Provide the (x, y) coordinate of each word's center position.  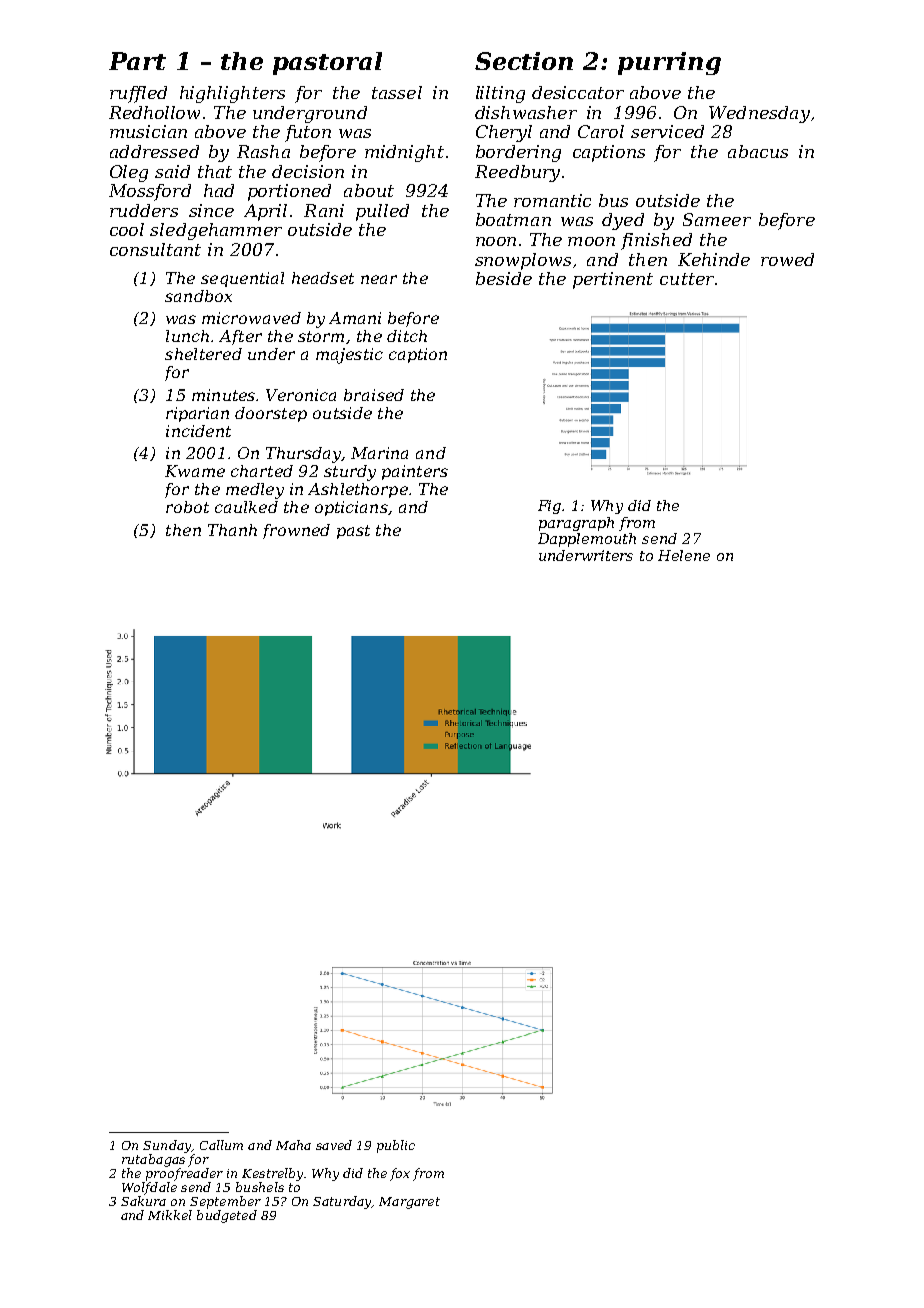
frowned (296, 531)
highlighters (232, 94)
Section (524, 61)
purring (669, 63)
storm (321, 336)
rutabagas (153, 1160)
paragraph (576, 524)
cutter (687, 279)
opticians (351, 508)
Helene (684, 555)
